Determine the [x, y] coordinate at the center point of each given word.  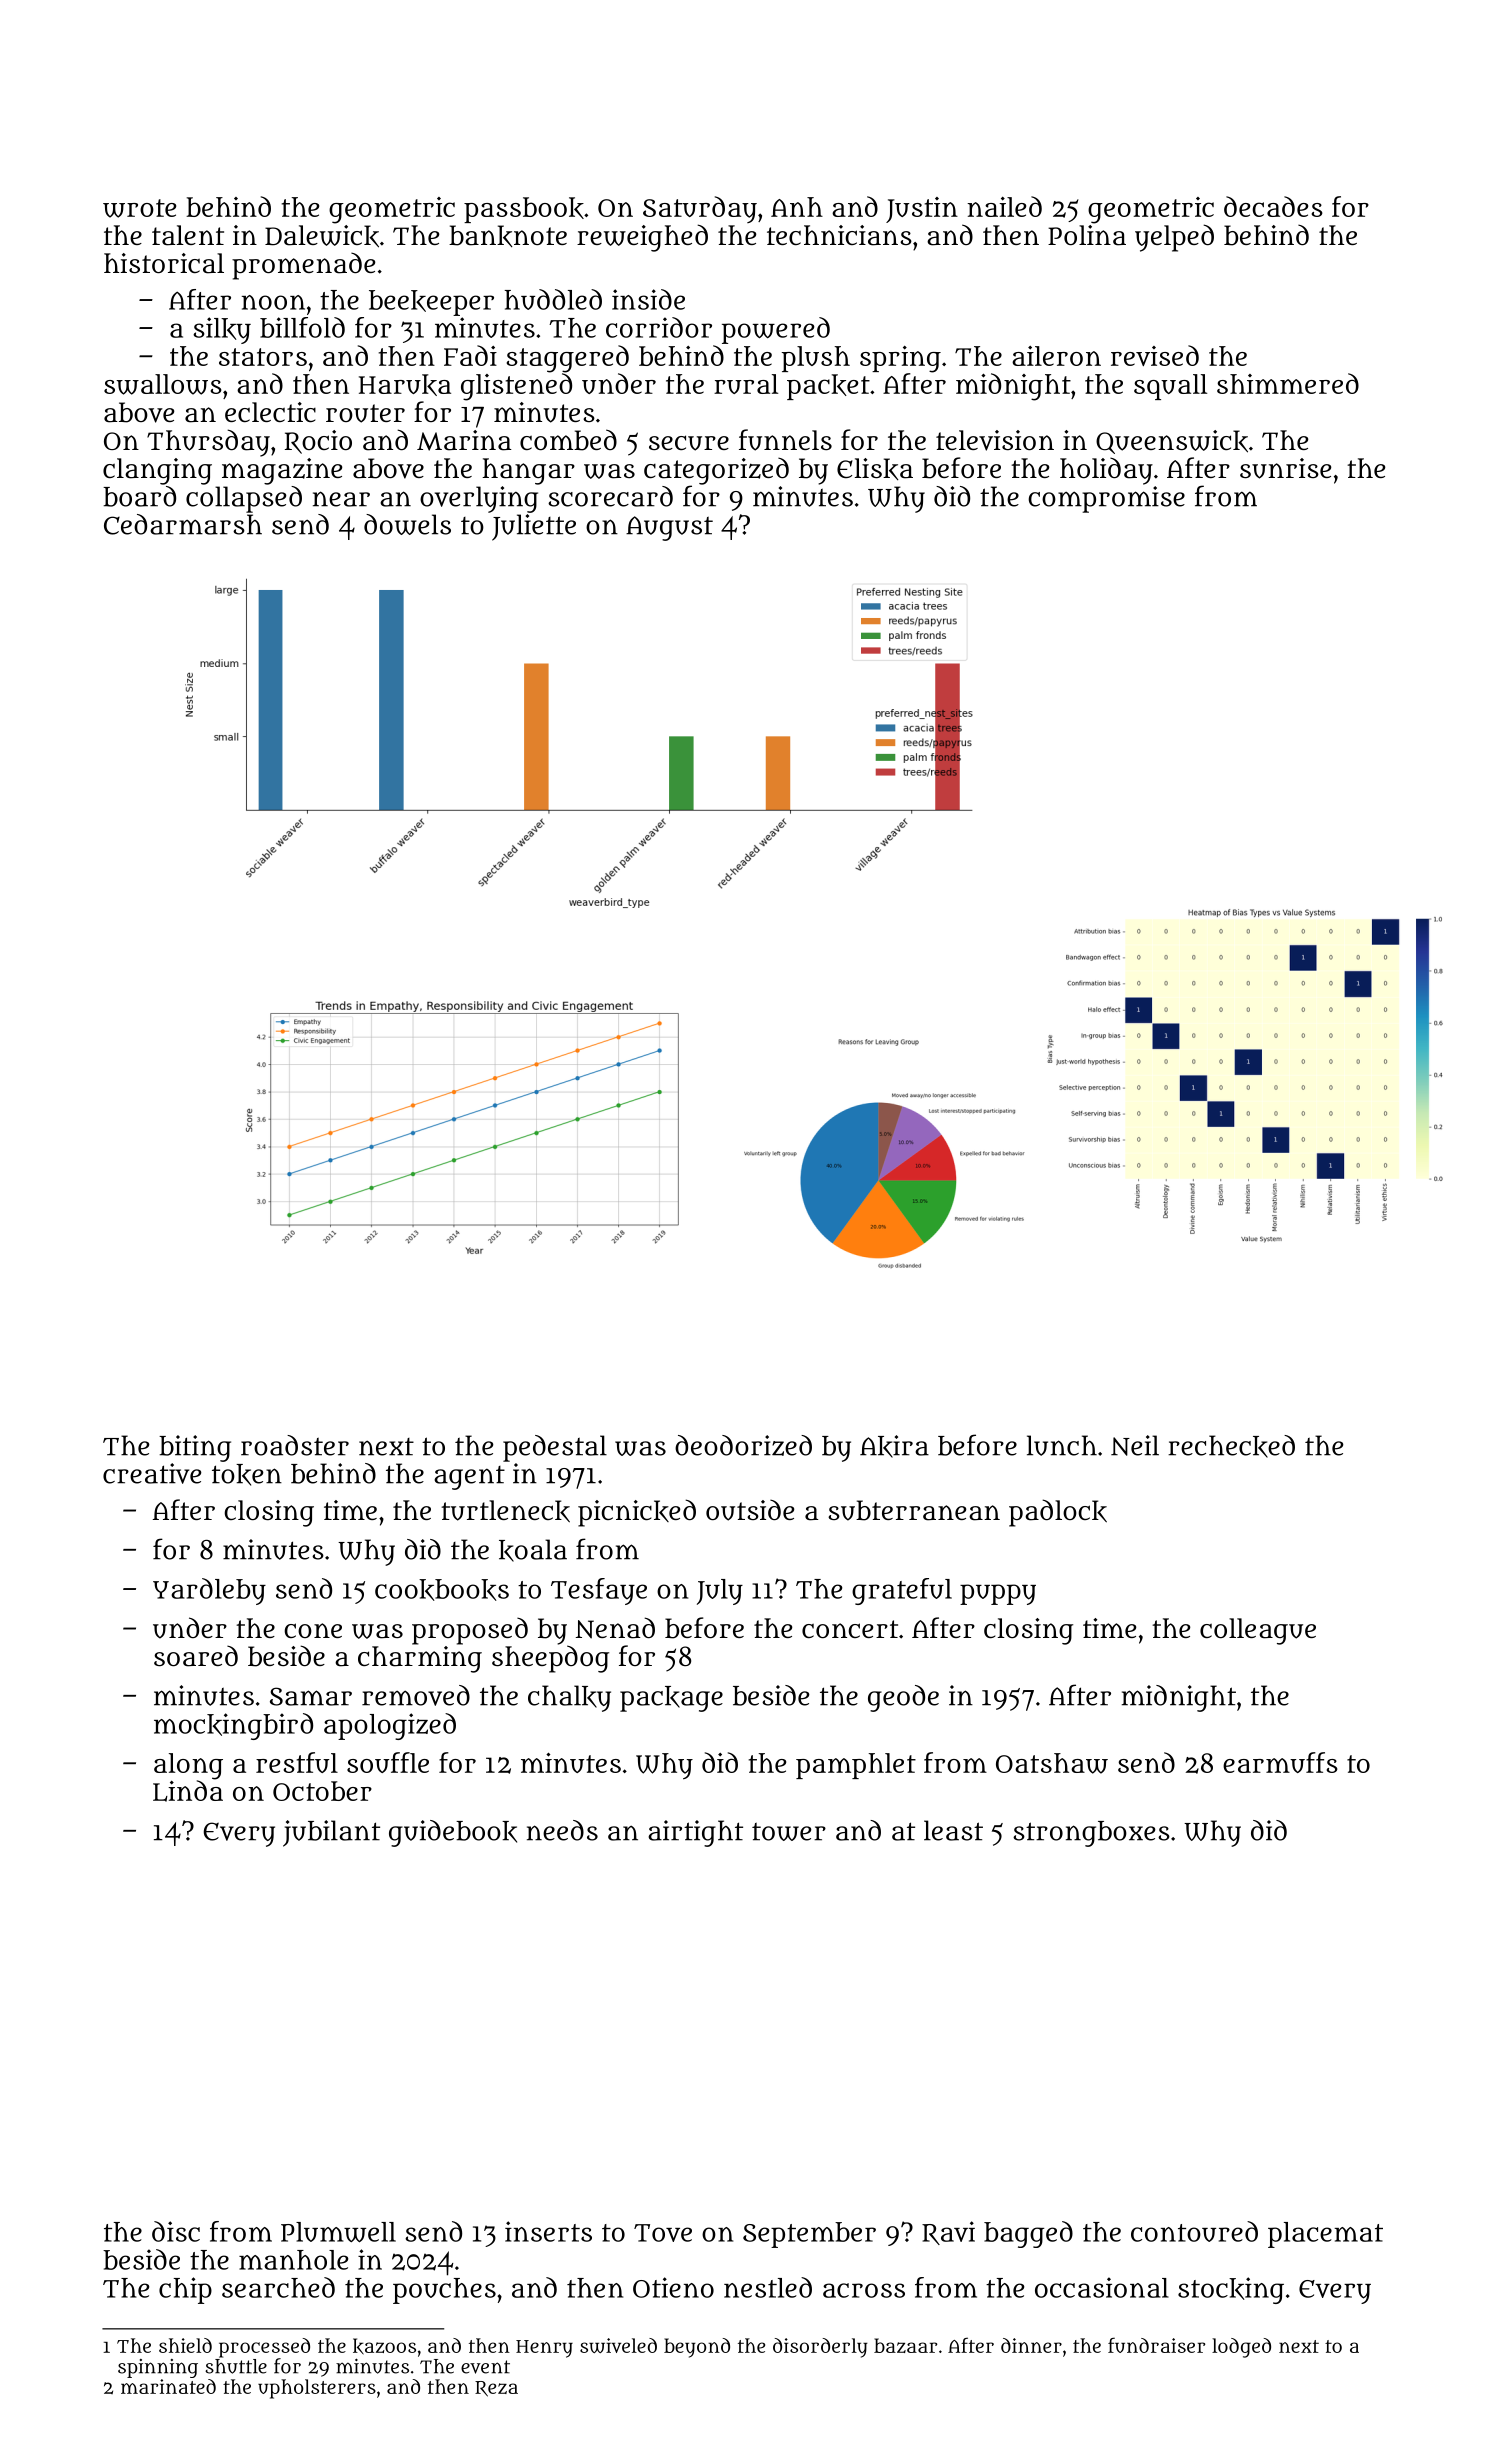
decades [1273, 206]
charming [420, 1659]
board [139, 496]
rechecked [1231, 1446]
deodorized [743, 1445]
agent [469, 1478]
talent [188, 235]
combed [568, 440]
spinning [158, 2368]
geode [903, 1698]
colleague [1258, 1631]
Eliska [875, 469]
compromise [1106, 499]
